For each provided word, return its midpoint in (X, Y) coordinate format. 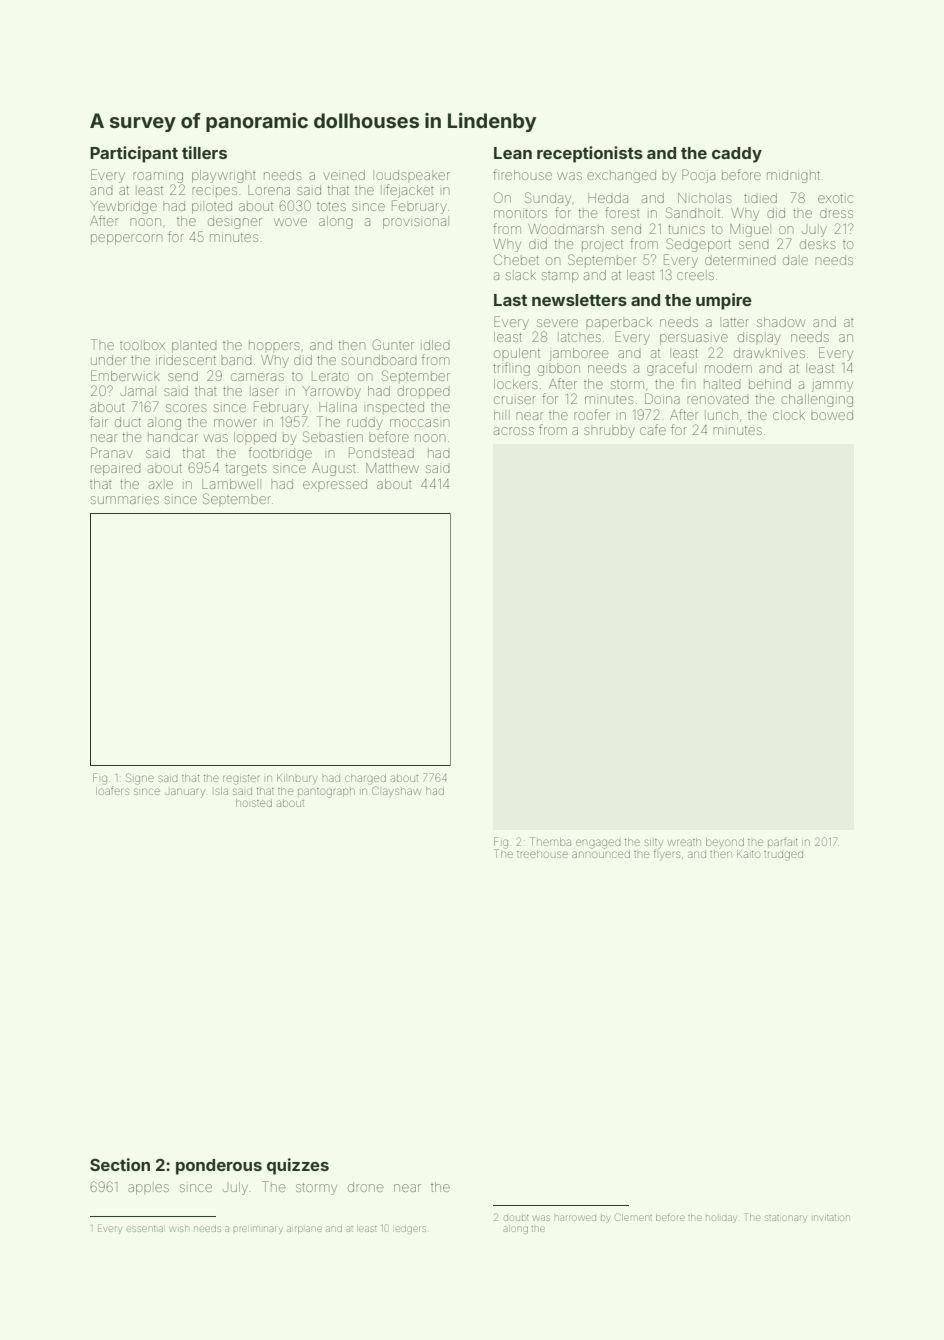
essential (145, 1229)
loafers (112, 790)
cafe (653, 429)
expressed (335, 484)
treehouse (542, 854)
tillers (204, 152)
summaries (125, 500)
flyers (667, 855)
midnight (793, 176)
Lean (513, 153)
